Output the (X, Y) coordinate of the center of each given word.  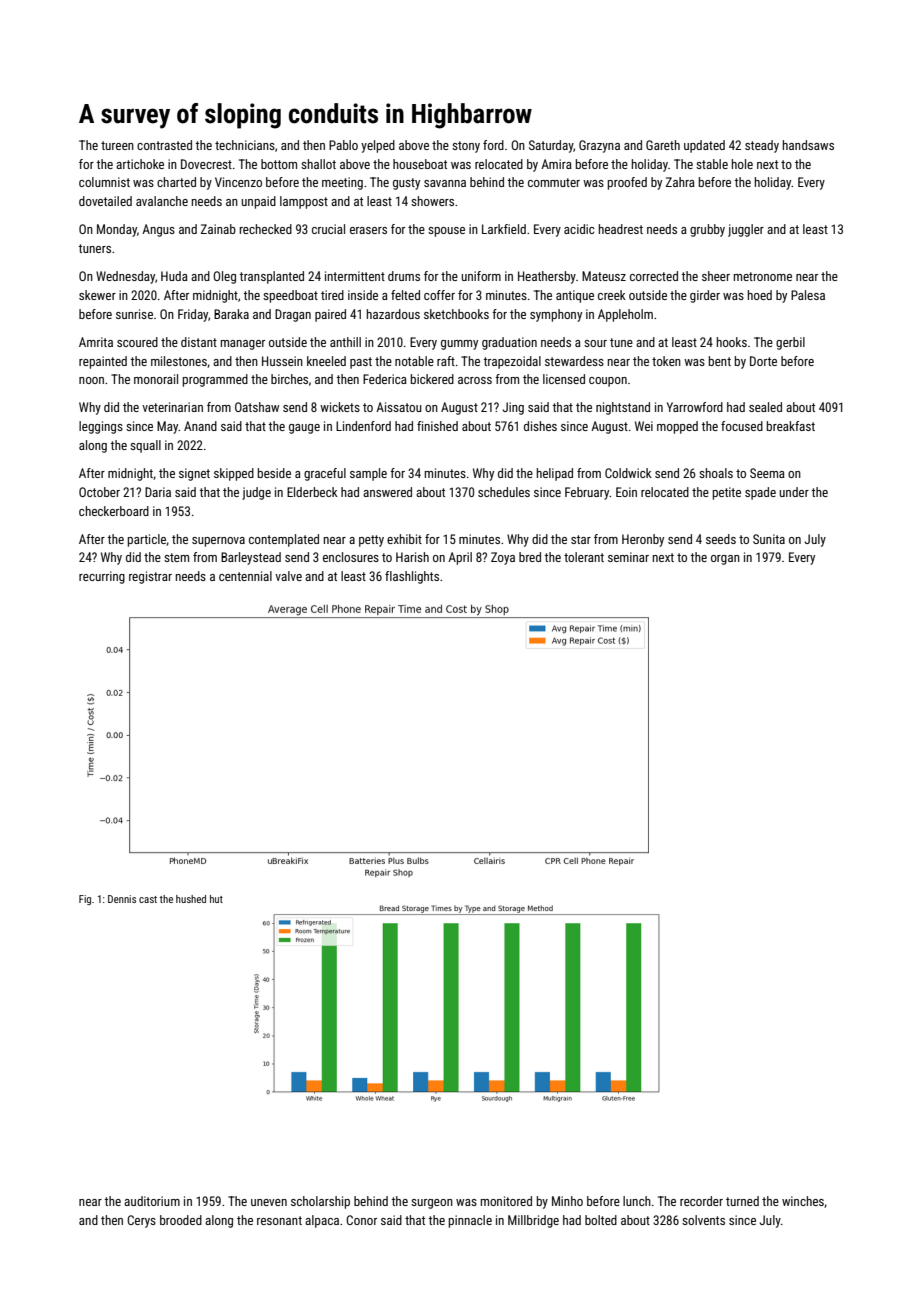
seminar (628, 557)
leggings (101, 427)
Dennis (122, 899)
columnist (104, 182)
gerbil (790, 343)
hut (216, 899)
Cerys (141, 1221)
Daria (158, 492)
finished (437, 426)
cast (148, 899)
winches (803, 1201)
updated (704, 146)
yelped (378, 146)
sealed (765, 407)
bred (530, 557)
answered (387, 492)
